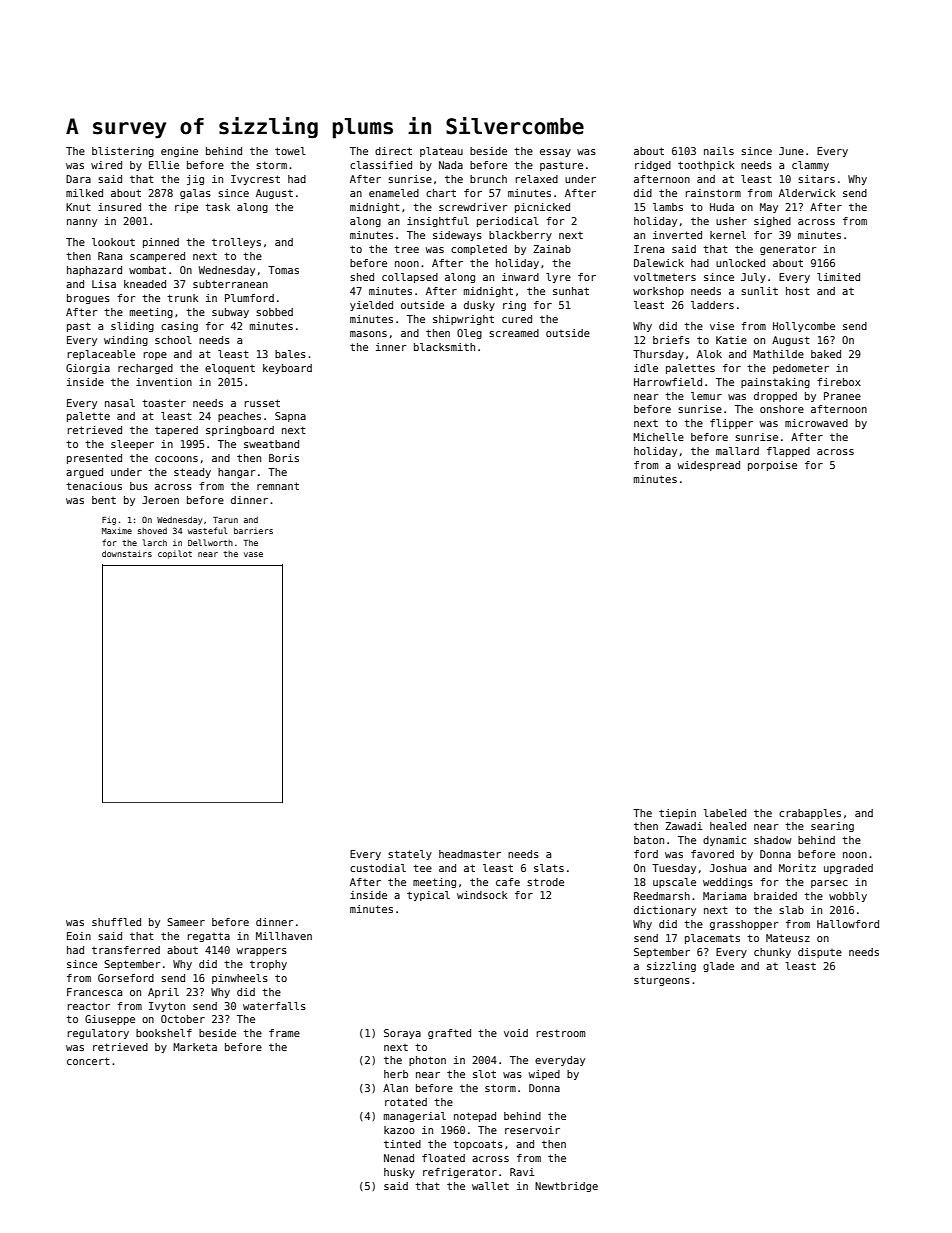 This screenshot has width=952, height=1233. Describe the element at coordinates (677, 814) in the screenshot. I see `tiepin` at that location.
